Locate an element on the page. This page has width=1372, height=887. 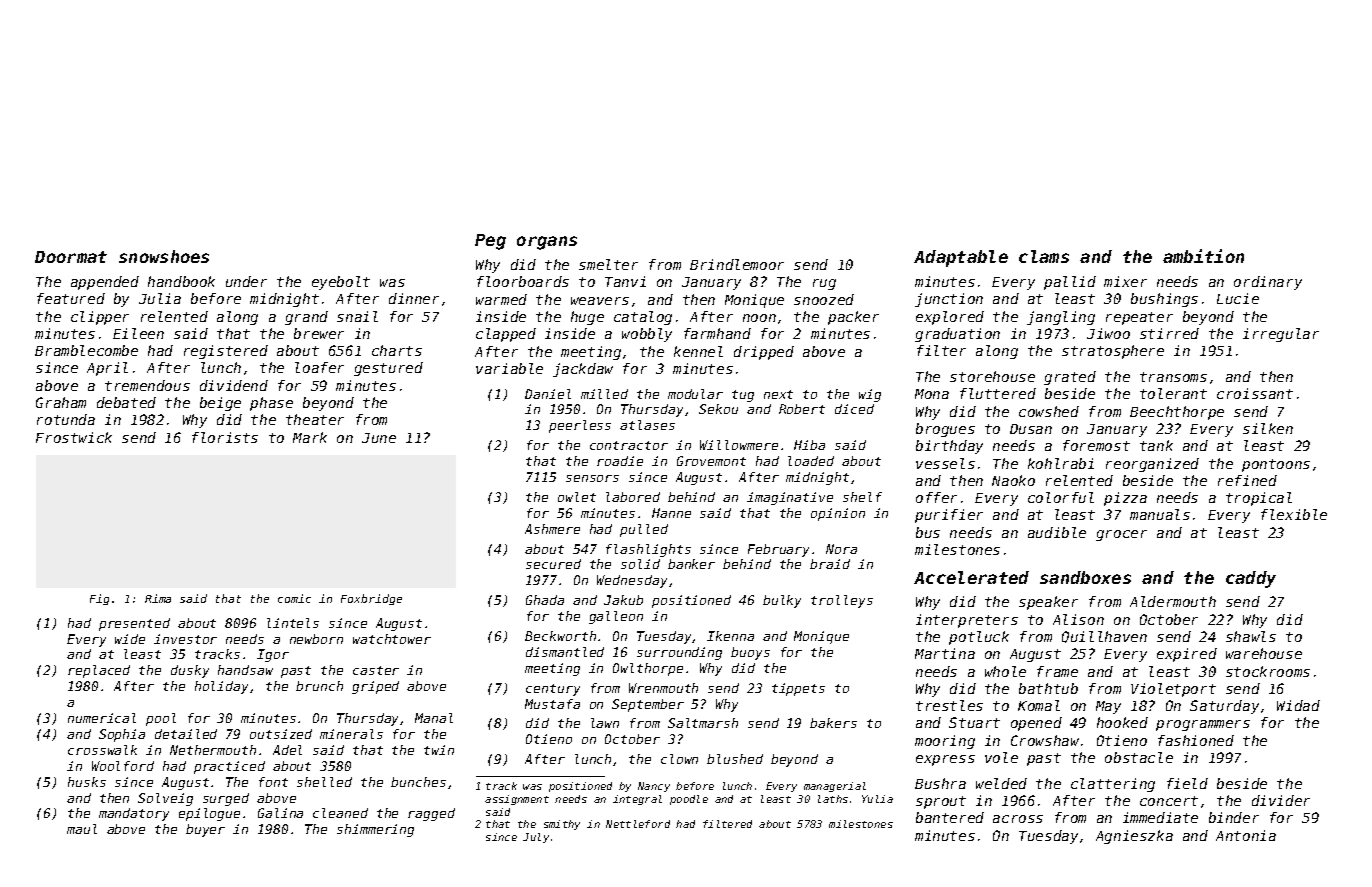
Naoko is located at coordinates (1013, 480).
